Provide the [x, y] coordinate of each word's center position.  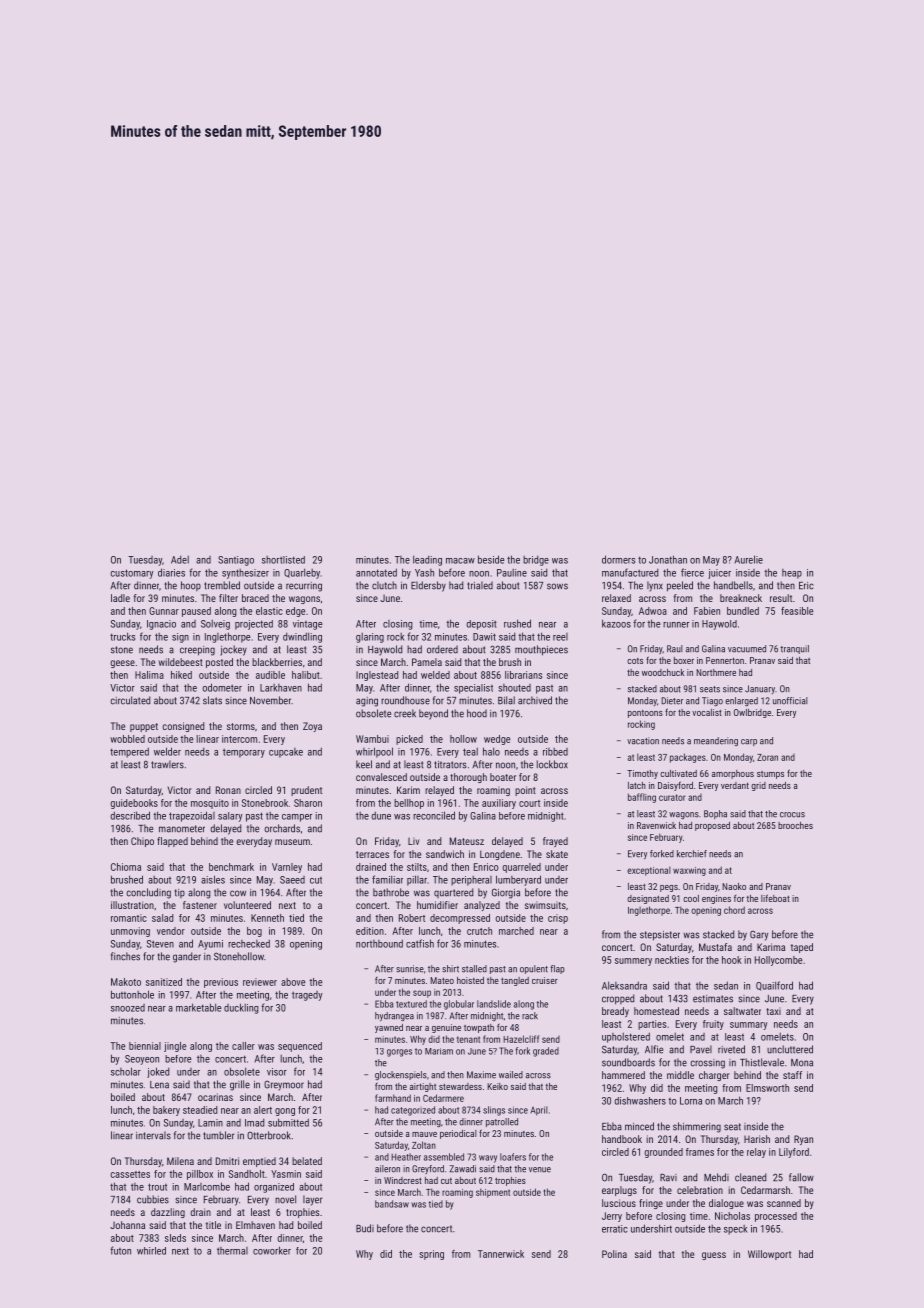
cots [635, 661]
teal [470, 752]
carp [749, 742]
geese [123, 664]
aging [367, 702]
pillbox [200, 1175]
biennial [145, 1046]
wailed [511, 1075]
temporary [244, 753]
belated [307, 1161]
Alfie [654, 1049]
